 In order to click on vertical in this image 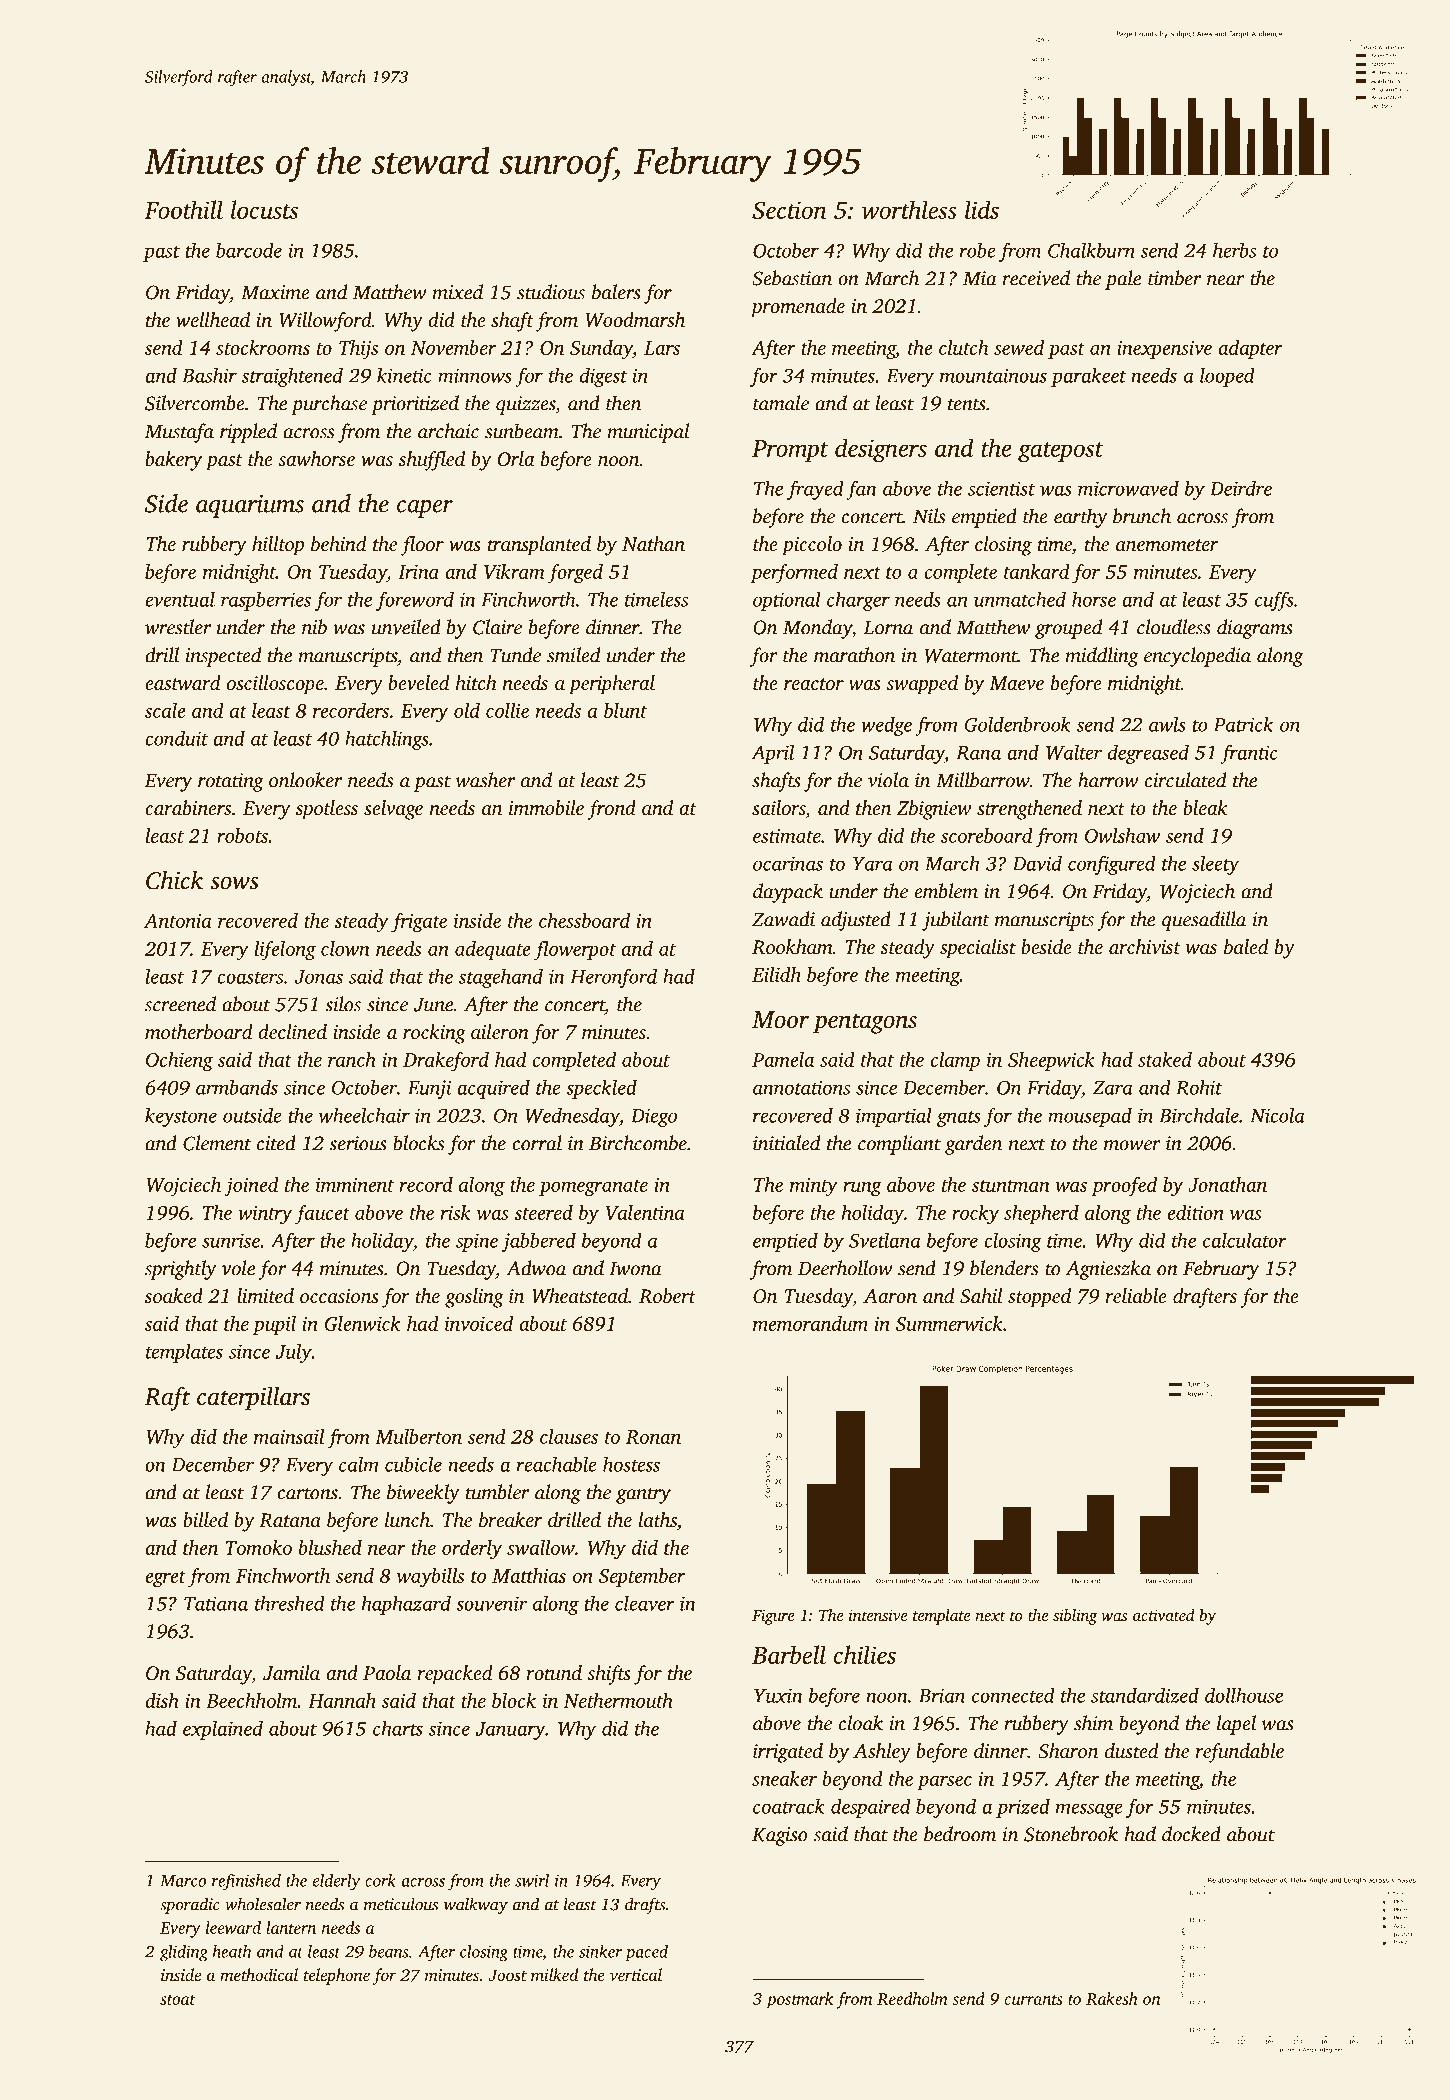, I will do `click(636, 1974)`.
